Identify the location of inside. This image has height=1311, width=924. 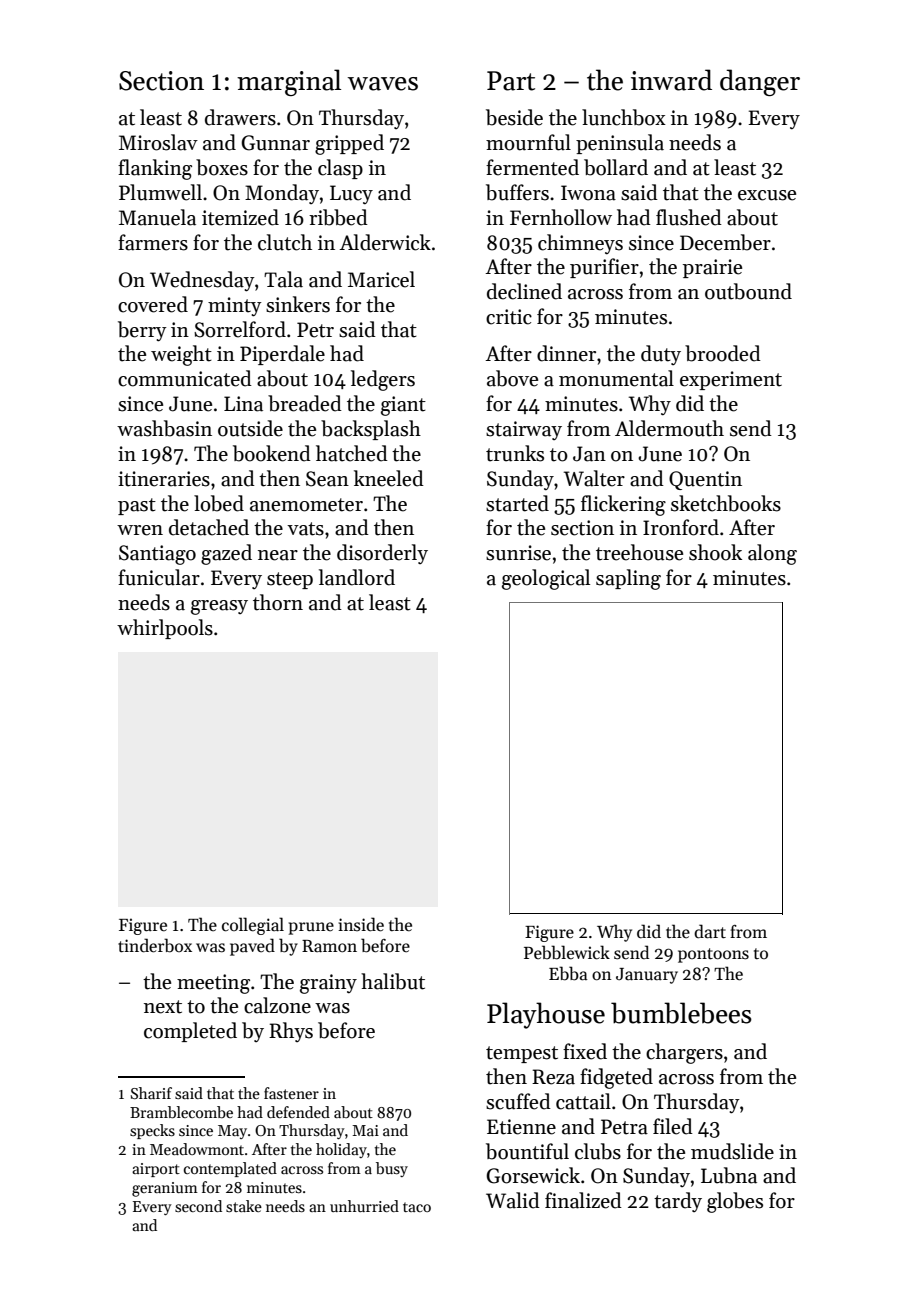
(361, 924).
